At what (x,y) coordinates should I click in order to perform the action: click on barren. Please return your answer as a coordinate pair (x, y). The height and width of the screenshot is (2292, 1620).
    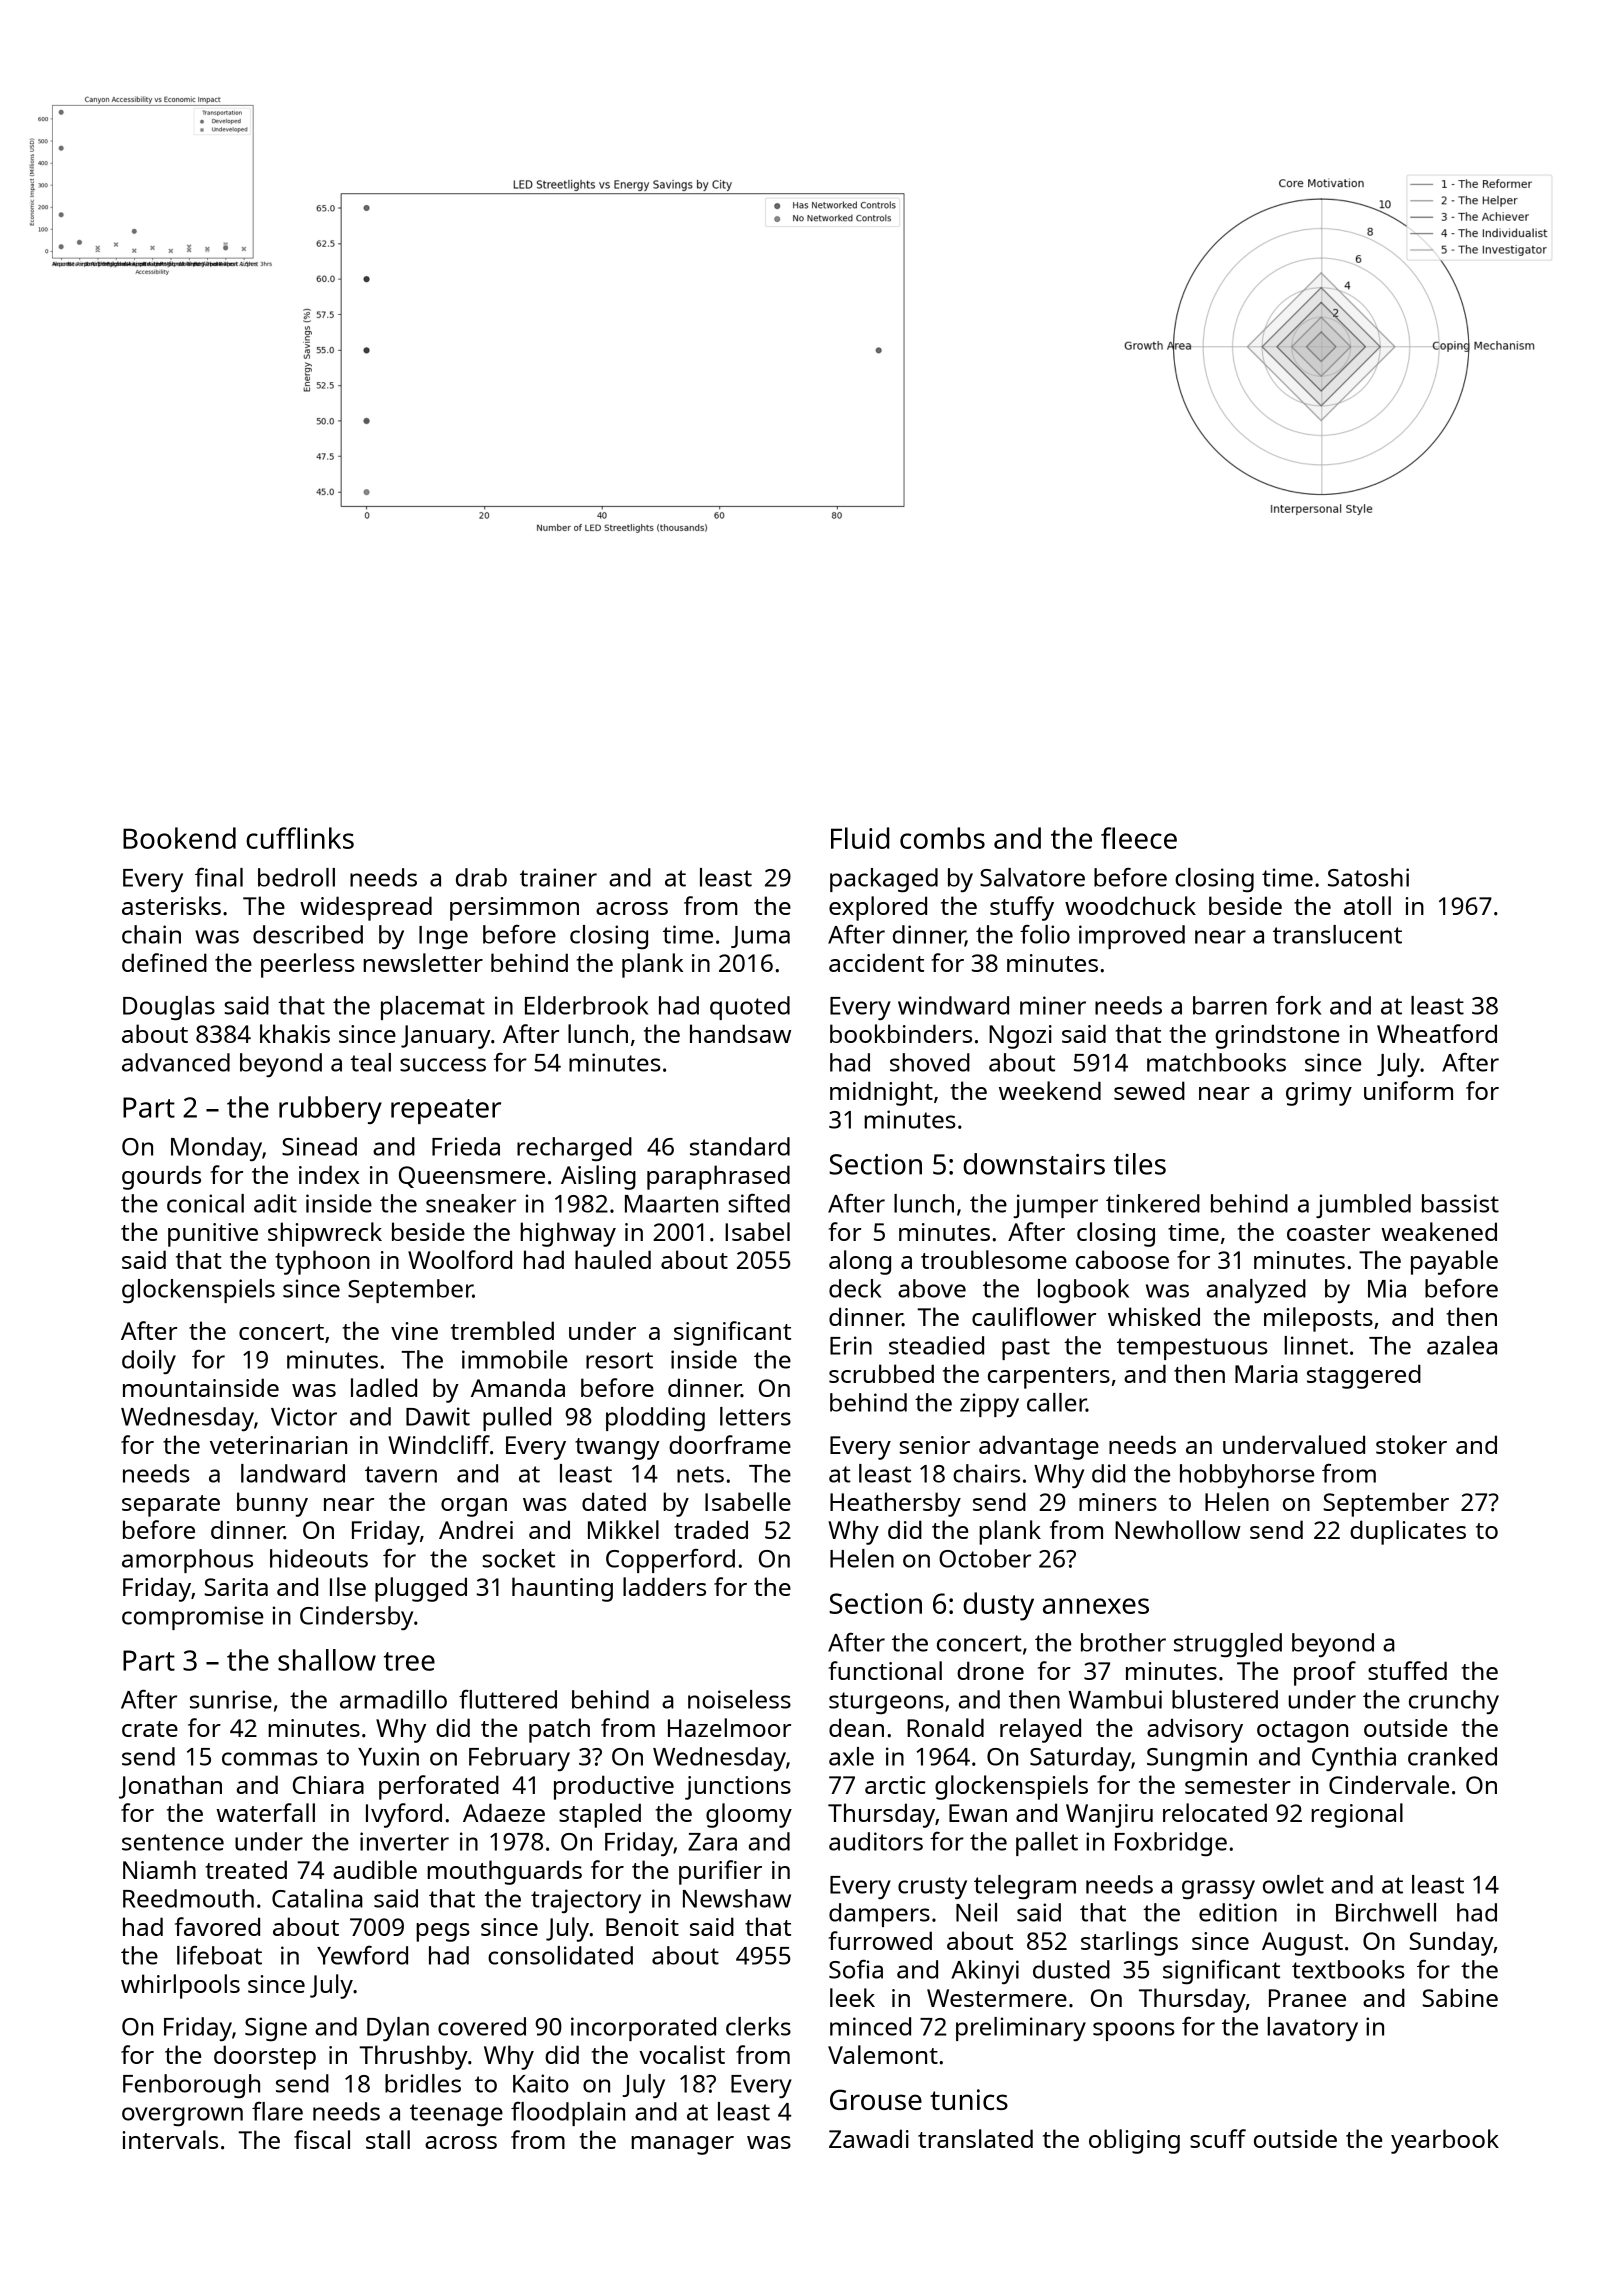
    Looking at the image, I should click on (1230, 1005).
